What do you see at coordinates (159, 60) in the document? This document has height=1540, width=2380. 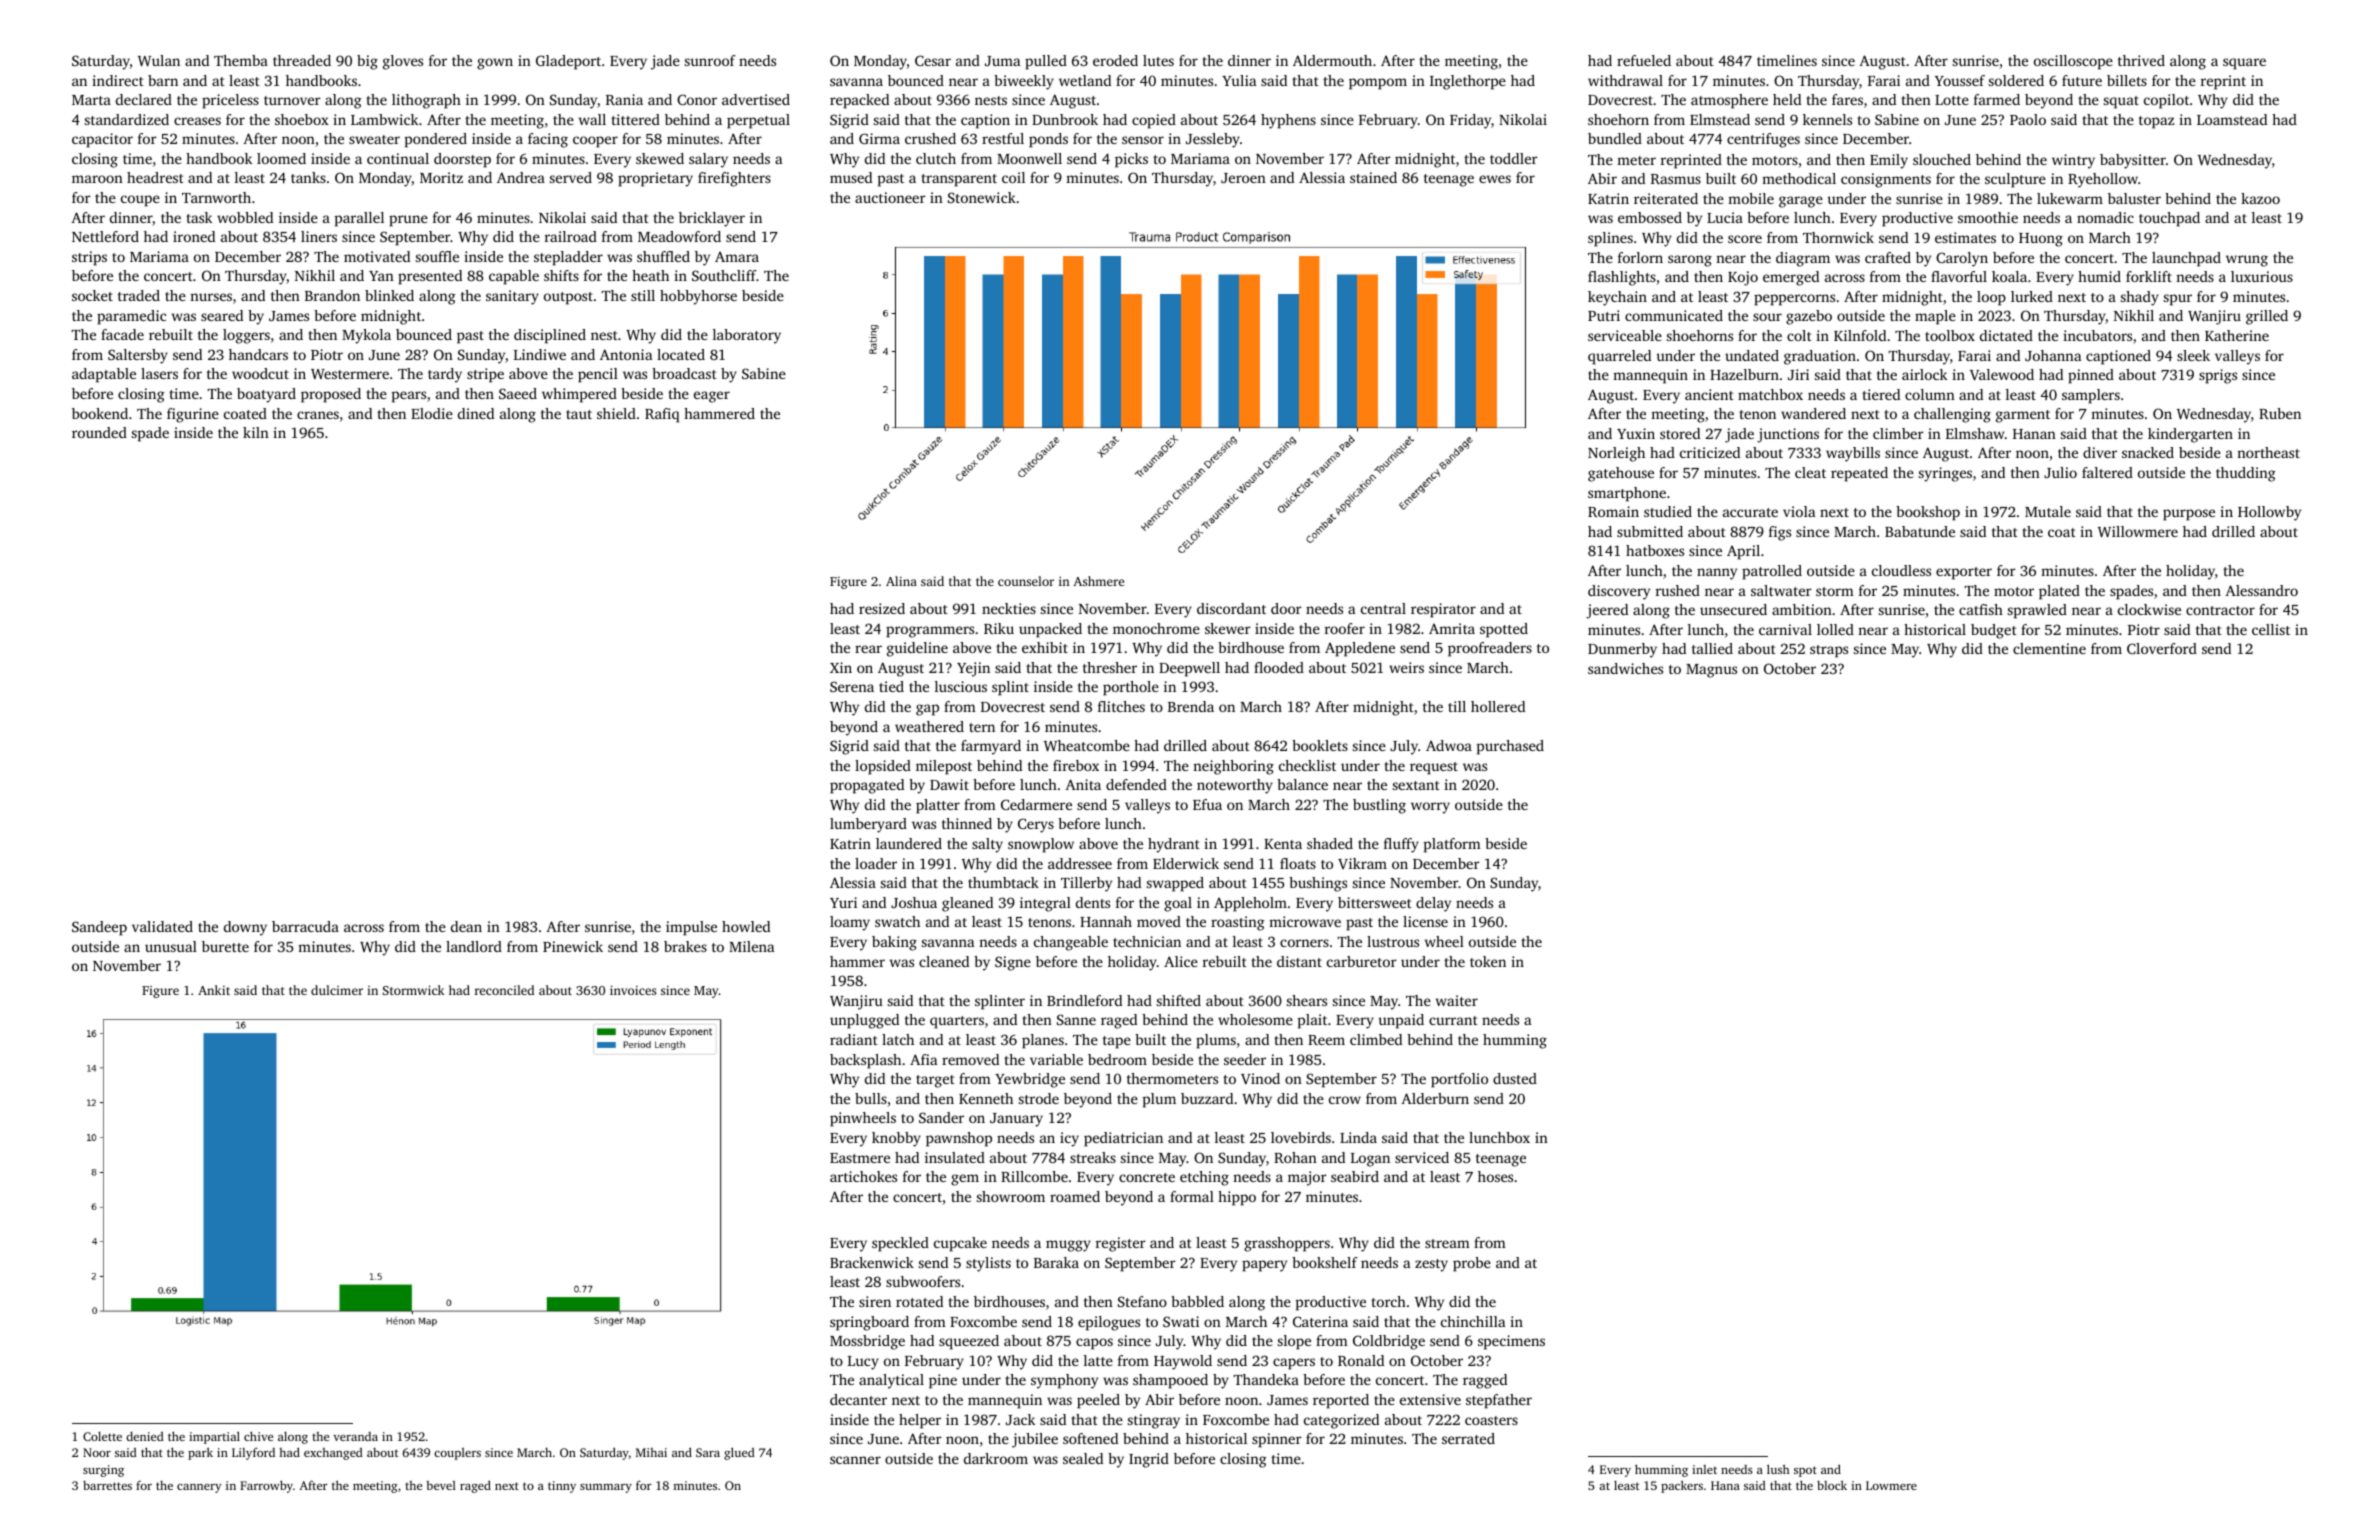 I see `Wulan` at bounding box center [159, 60].
